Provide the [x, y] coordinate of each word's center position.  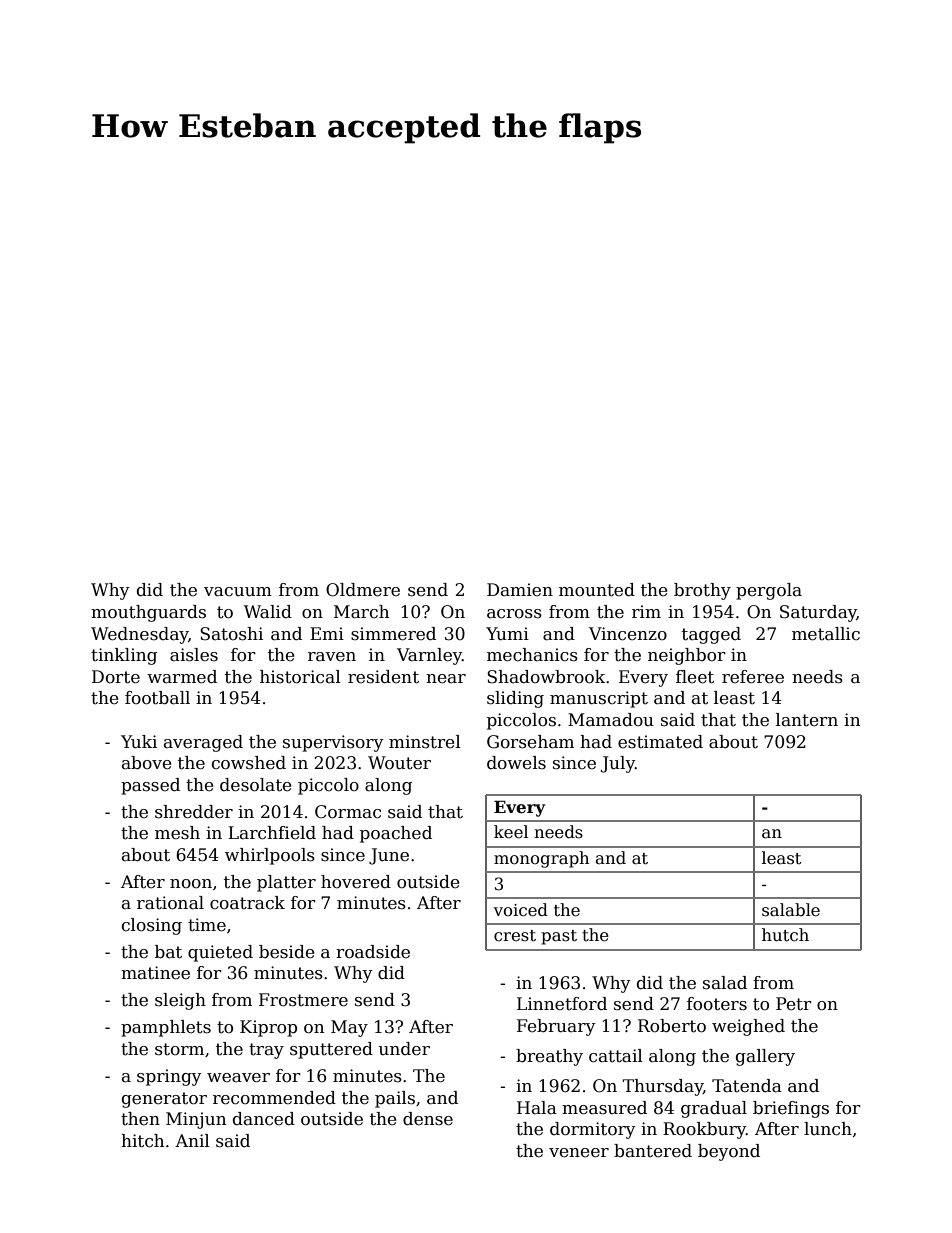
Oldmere [363, 590]
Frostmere [303, 1000]
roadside [373, 952]
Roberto [672, 1026]
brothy [702, 591]
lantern [807, 720]
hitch [142, 1141]
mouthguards [148, 613]
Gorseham [530, 742]
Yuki [139, 742]
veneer [579, 1153]
